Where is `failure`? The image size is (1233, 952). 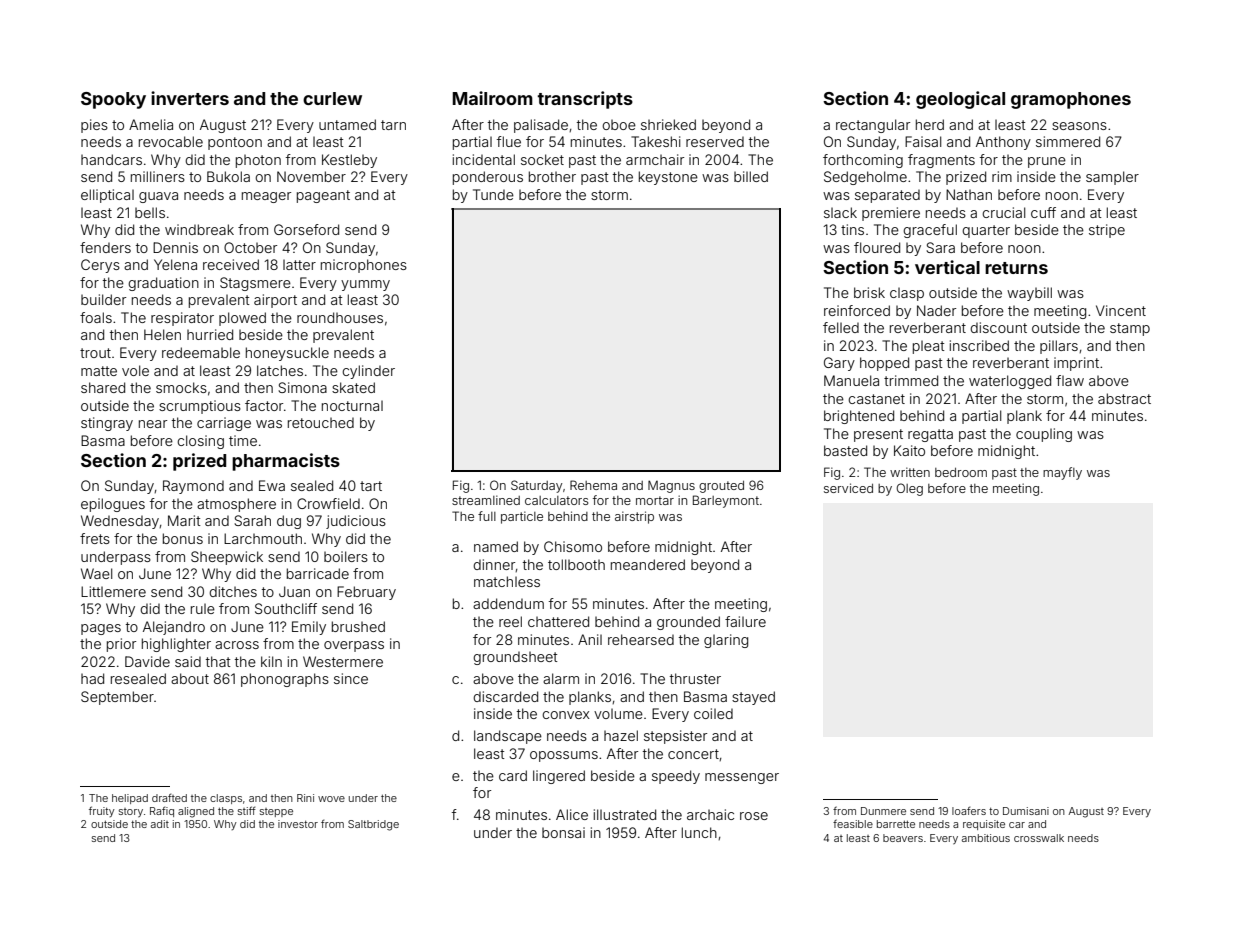
failure is located at coordinates (745, 621).
